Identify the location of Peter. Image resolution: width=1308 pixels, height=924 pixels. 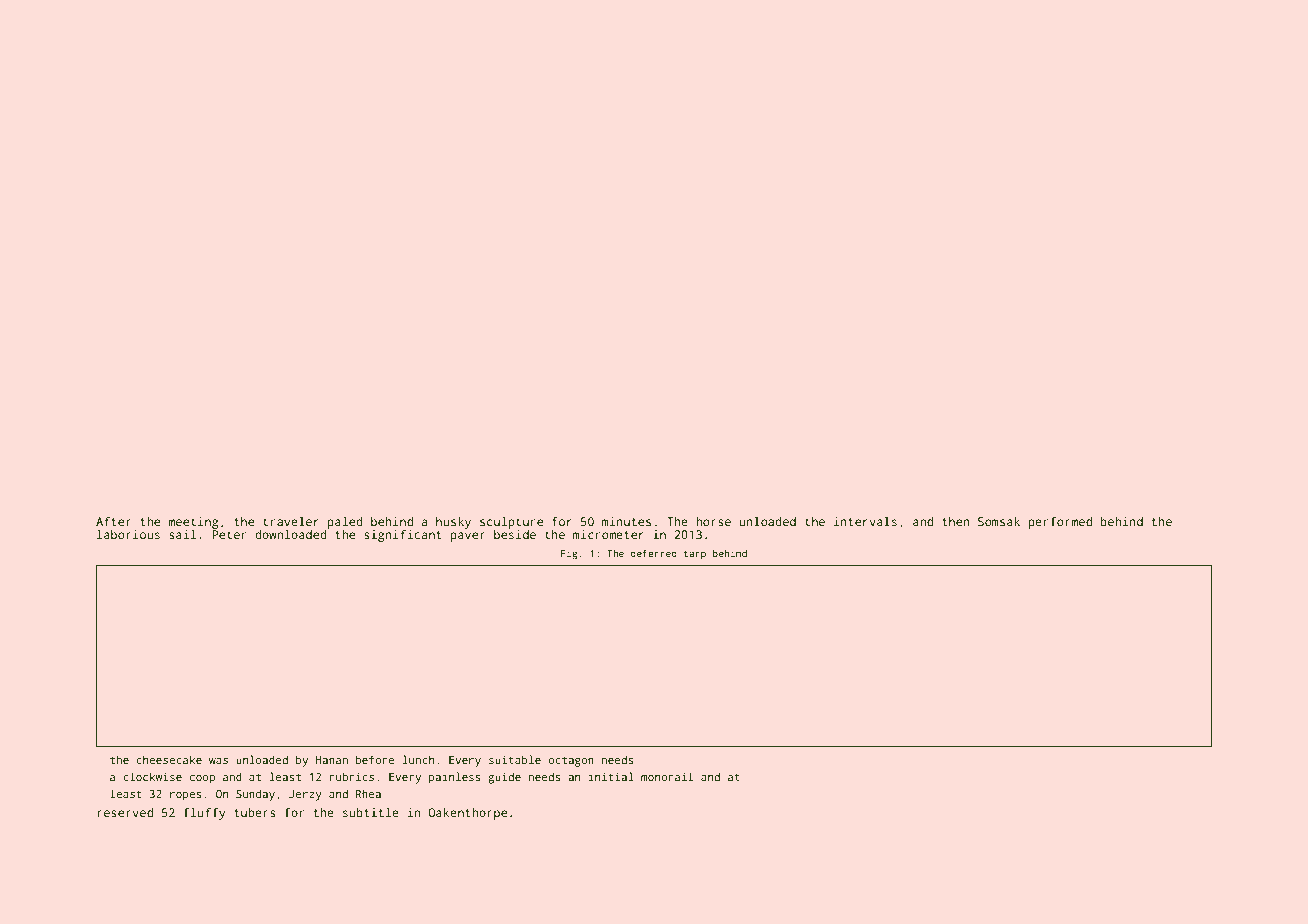
(229, 534).
